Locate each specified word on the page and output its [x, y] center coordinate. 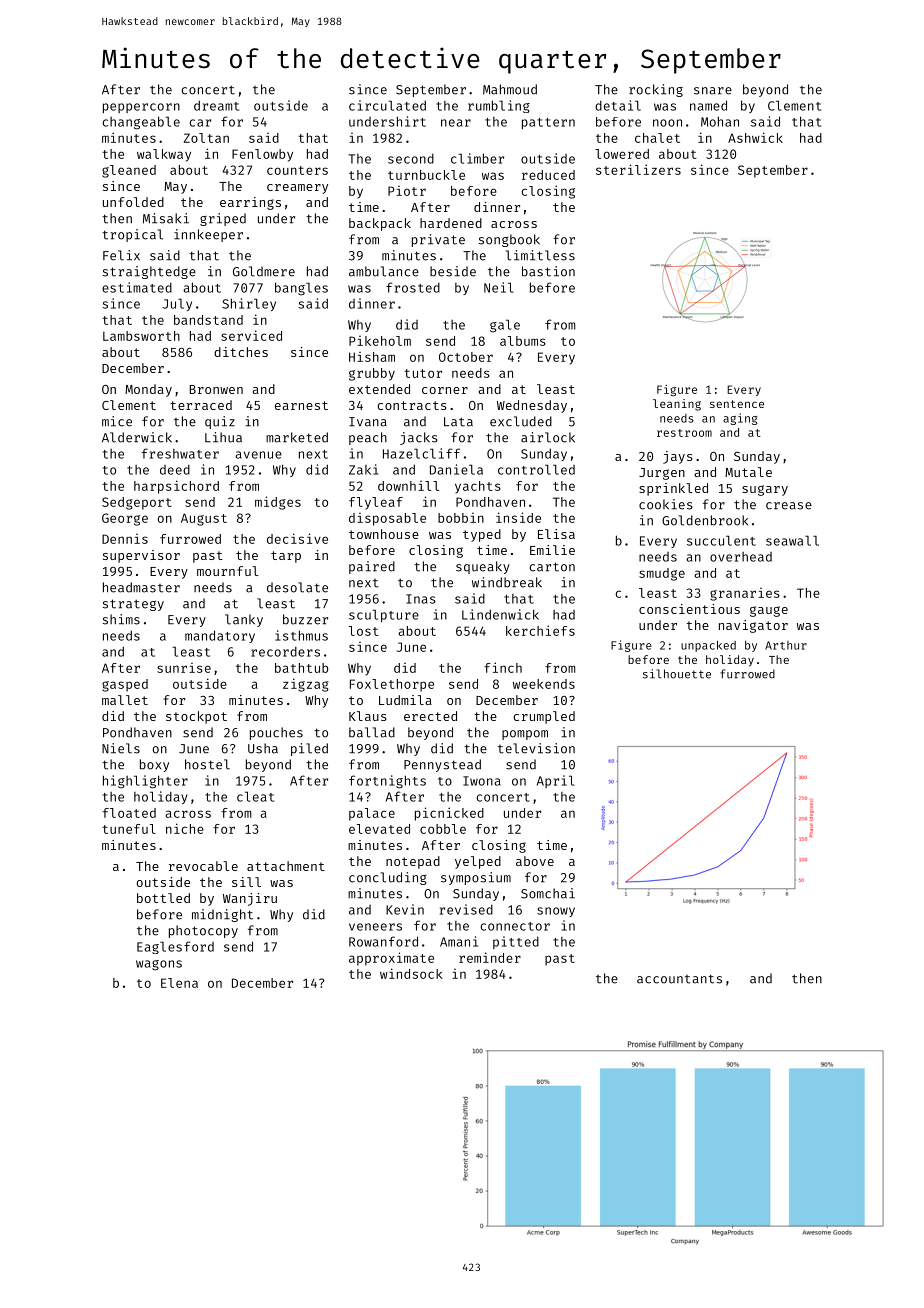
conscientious [689, 609]
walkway [164, 155]
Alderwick [137, 437]
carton [552, 567]
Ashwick [755, 137]
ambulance [384, 271]
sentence [737, 404]
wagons [159, 965]
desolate [297, 587]
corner [445, 390]
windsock [411, 973]
